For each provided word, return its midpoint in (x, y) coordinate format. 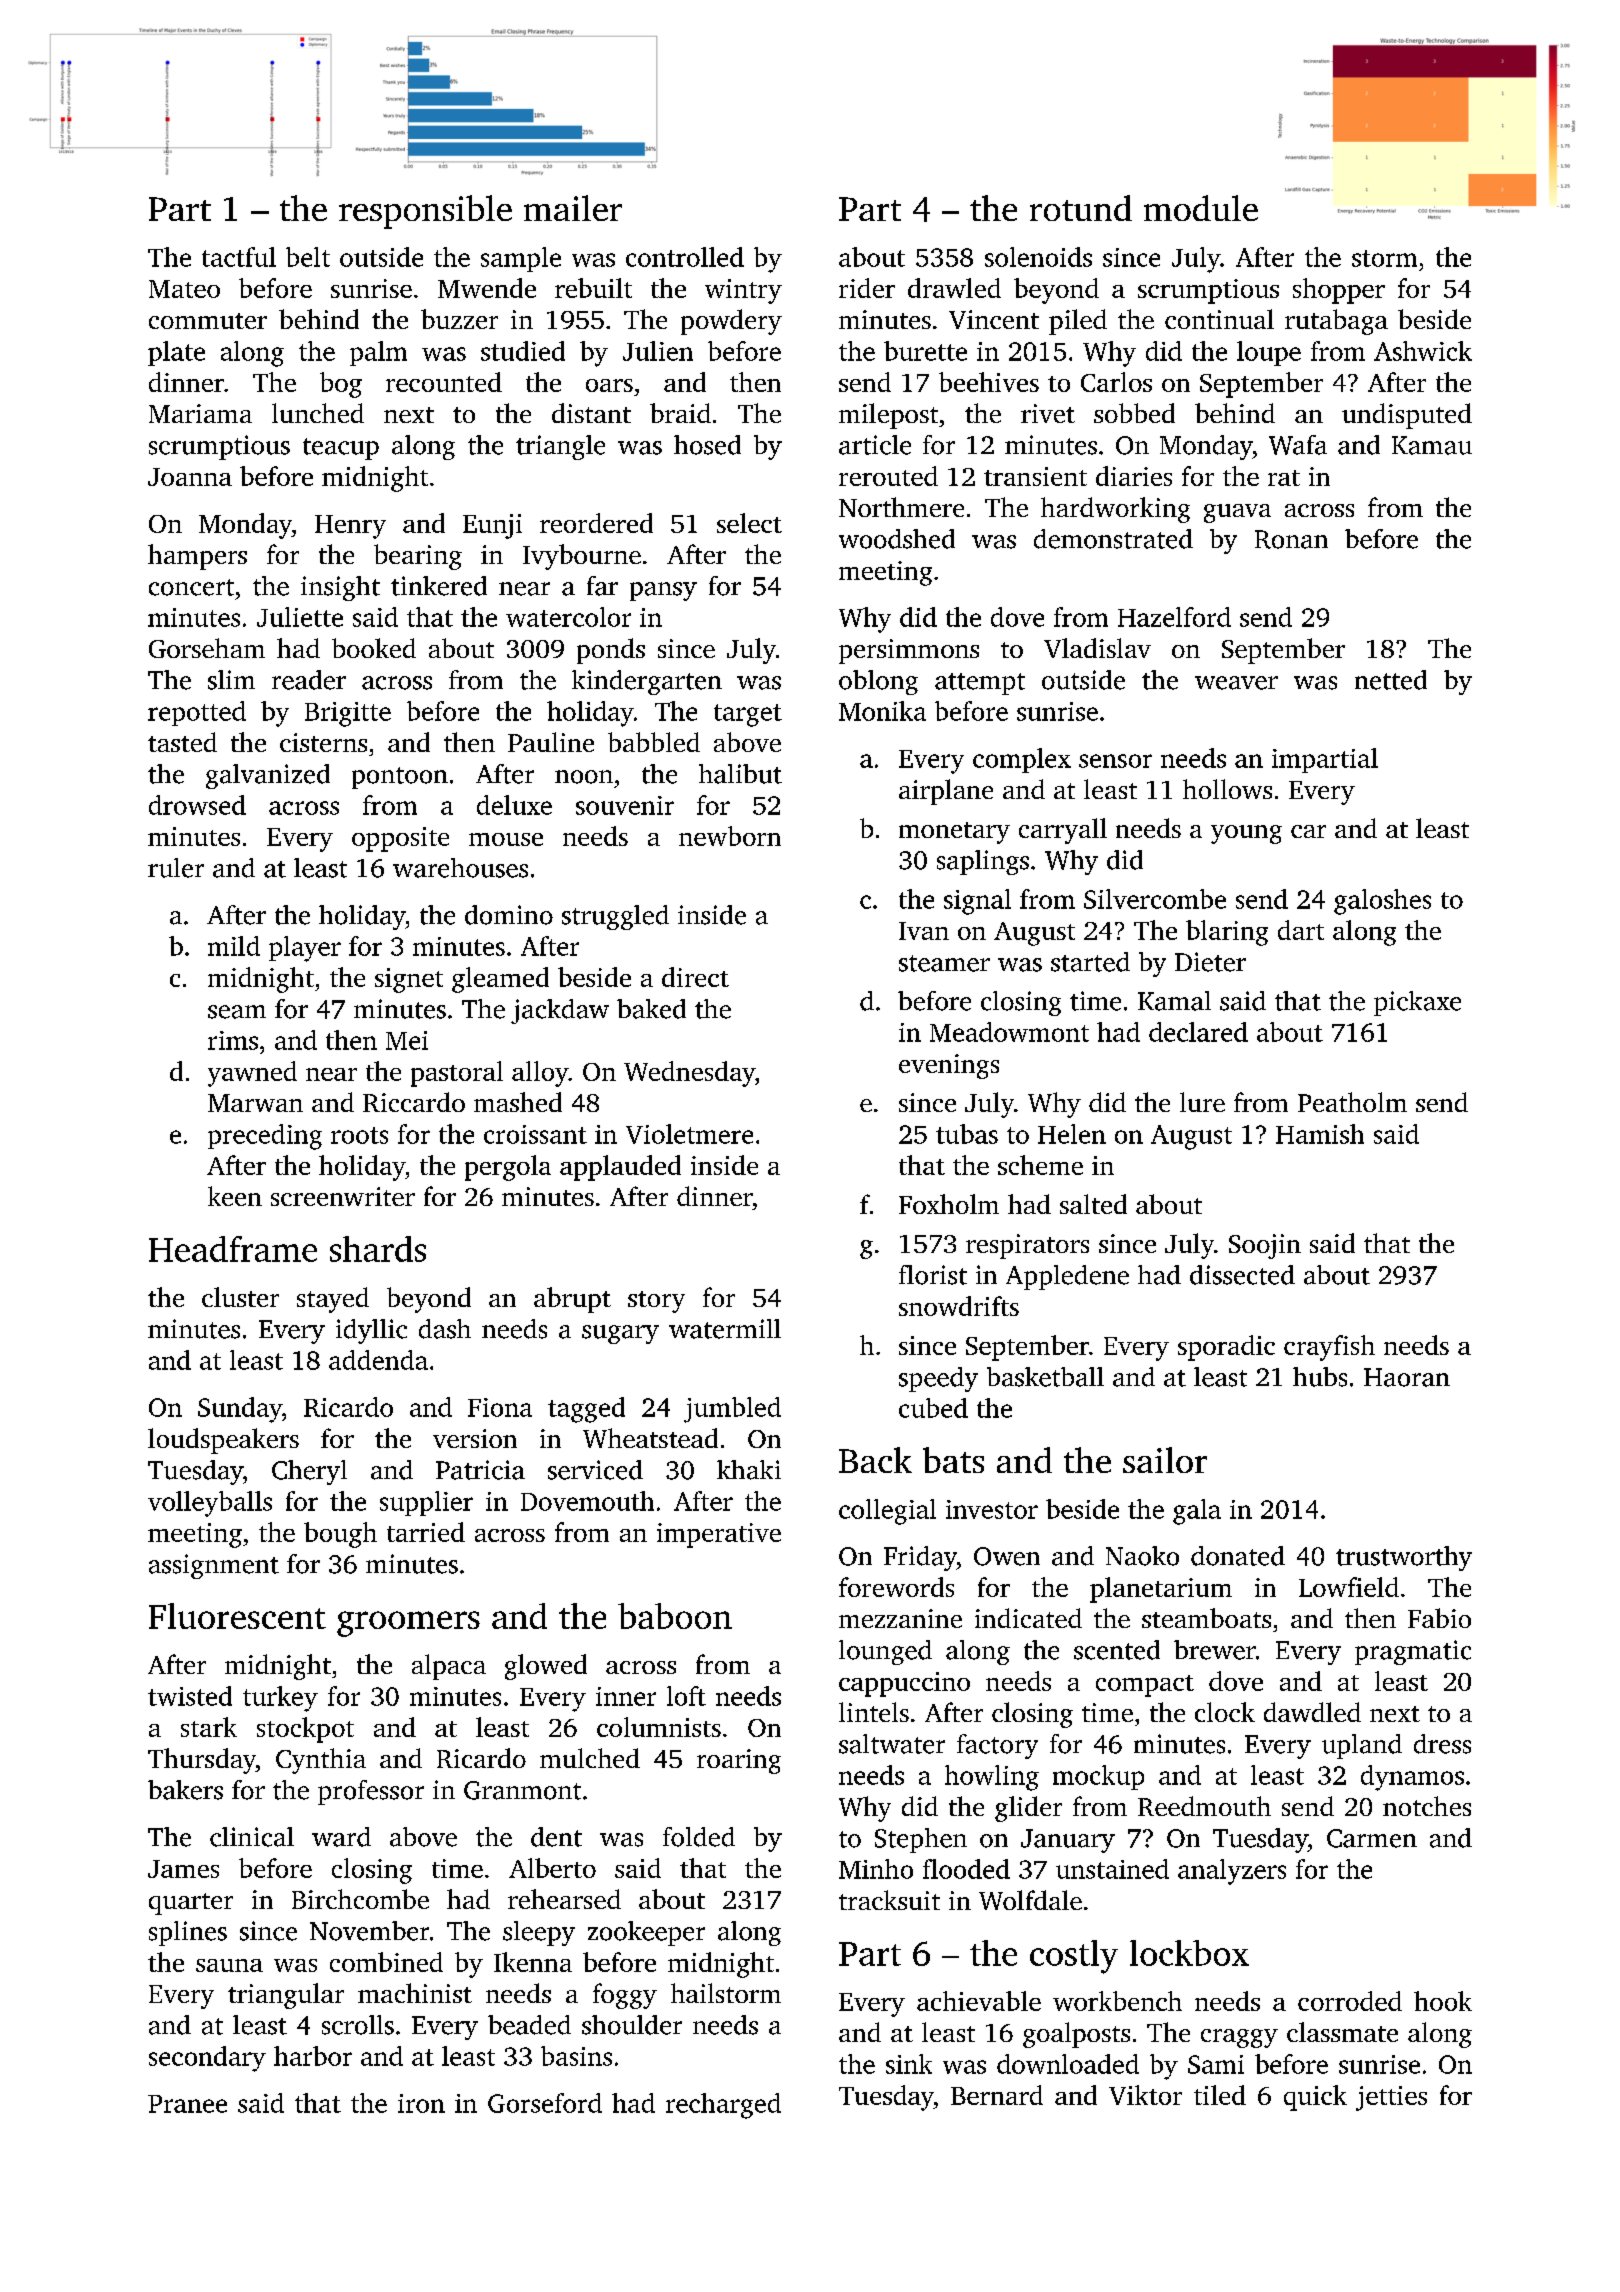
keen (235, 1196)
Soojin (1265, 1246)
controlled (685, 257)
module (1201, 208)
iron (421, 2103)
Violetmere (689, 1134)
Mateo (184, 289)
